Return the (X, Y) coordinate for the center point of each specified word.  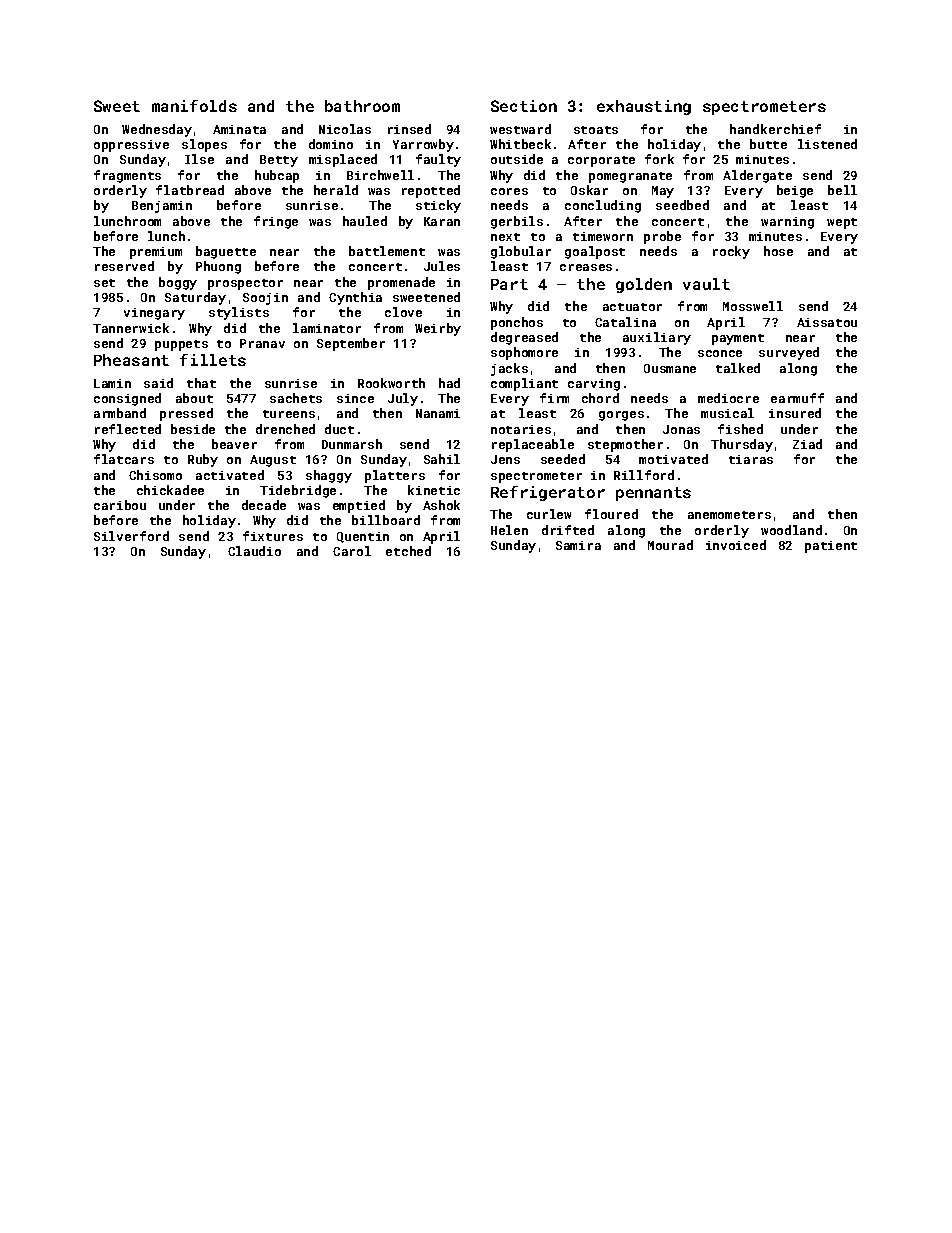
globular (521, 252)
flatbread (190, 190)
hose (778, 251)
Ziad (807, 444)
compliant (524, 384)
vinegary (154, 314)
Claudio (254, 551)
